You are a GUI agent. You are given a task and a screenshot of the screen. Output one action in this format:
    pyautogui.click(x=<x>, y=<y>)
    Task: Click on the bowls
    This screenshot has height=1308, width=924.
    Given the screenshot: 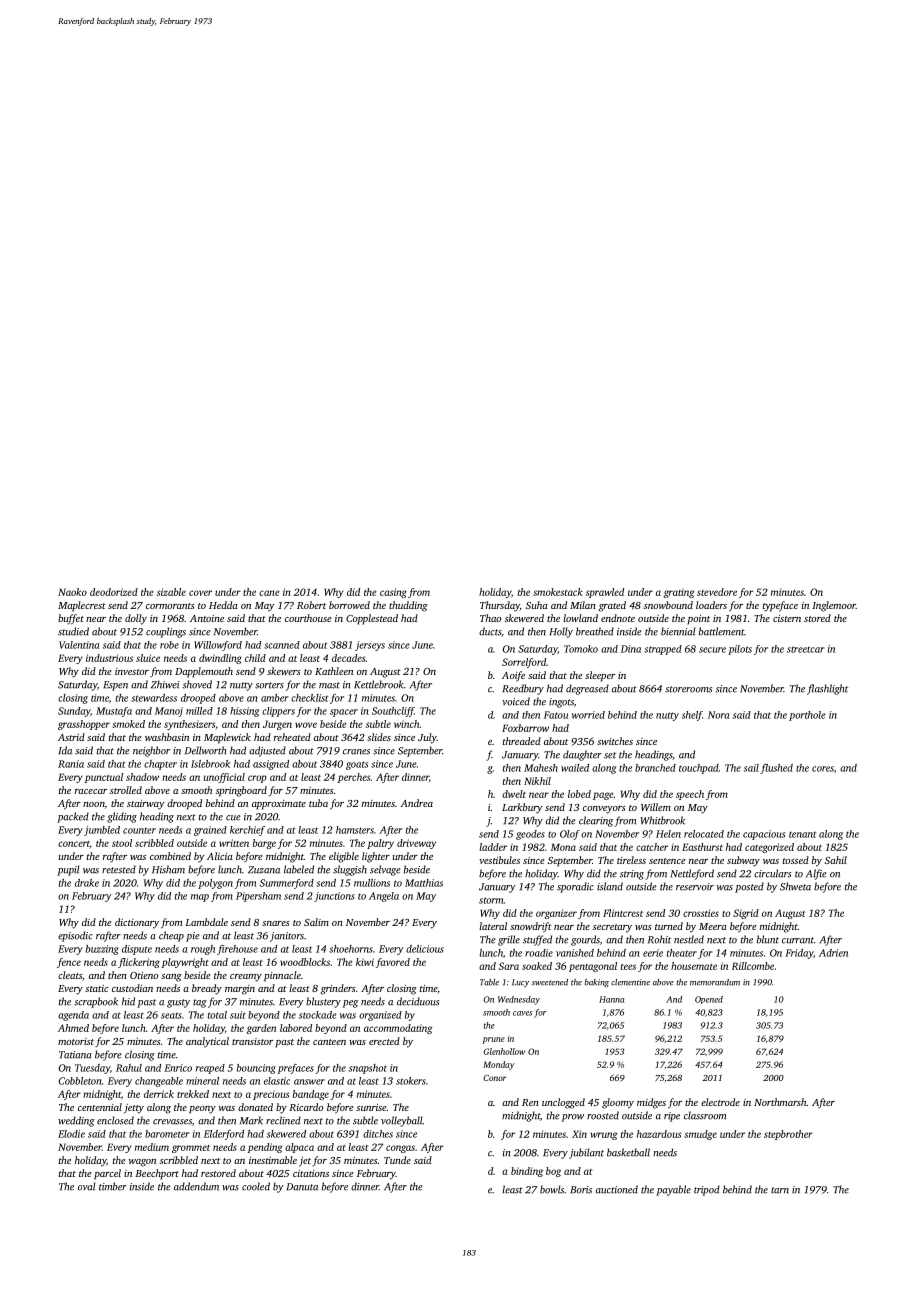 What is the action you would take?
    pyautogui.click(x=552, y=1189)
